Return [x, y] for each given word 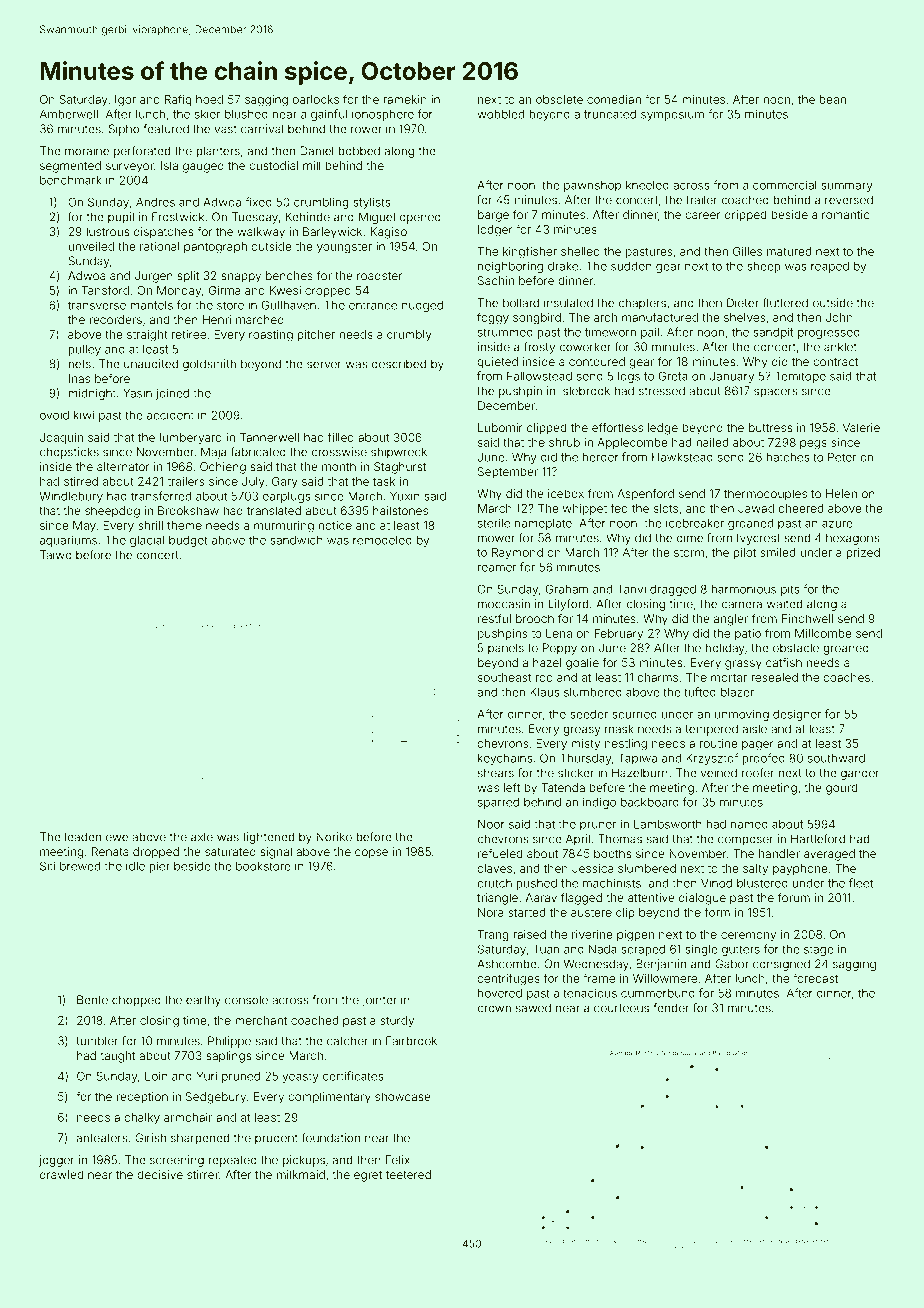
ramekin [405, 99]
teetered [408, 1174]
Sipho [124, 130]
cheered [801, 508]
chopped [136, 1001]
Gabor [732, 964]
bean [832, 99]
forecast [815, 978]
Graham [567, 589]
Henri [217, 319]
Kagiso [389, 233]
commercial [785, 185]
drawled [61, 1174]
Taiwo [56, 555]
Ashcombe [507, 964]
